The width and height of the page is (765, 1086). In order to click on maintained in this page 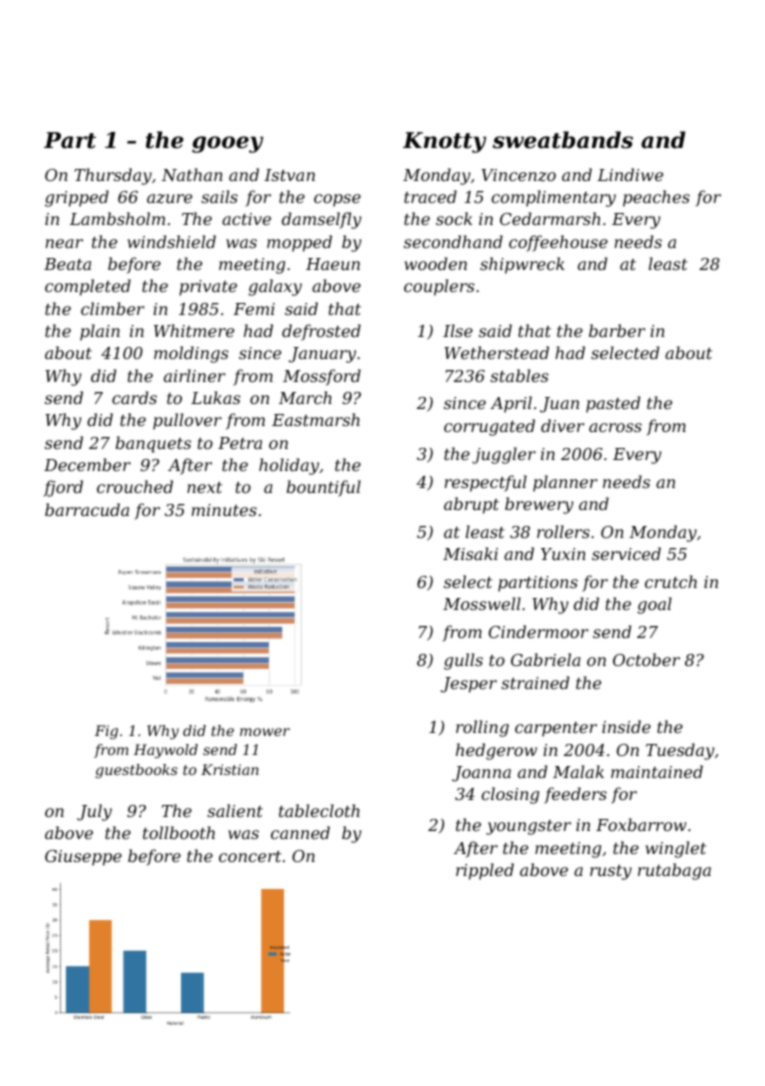, I will do `click(657, 771)`.
